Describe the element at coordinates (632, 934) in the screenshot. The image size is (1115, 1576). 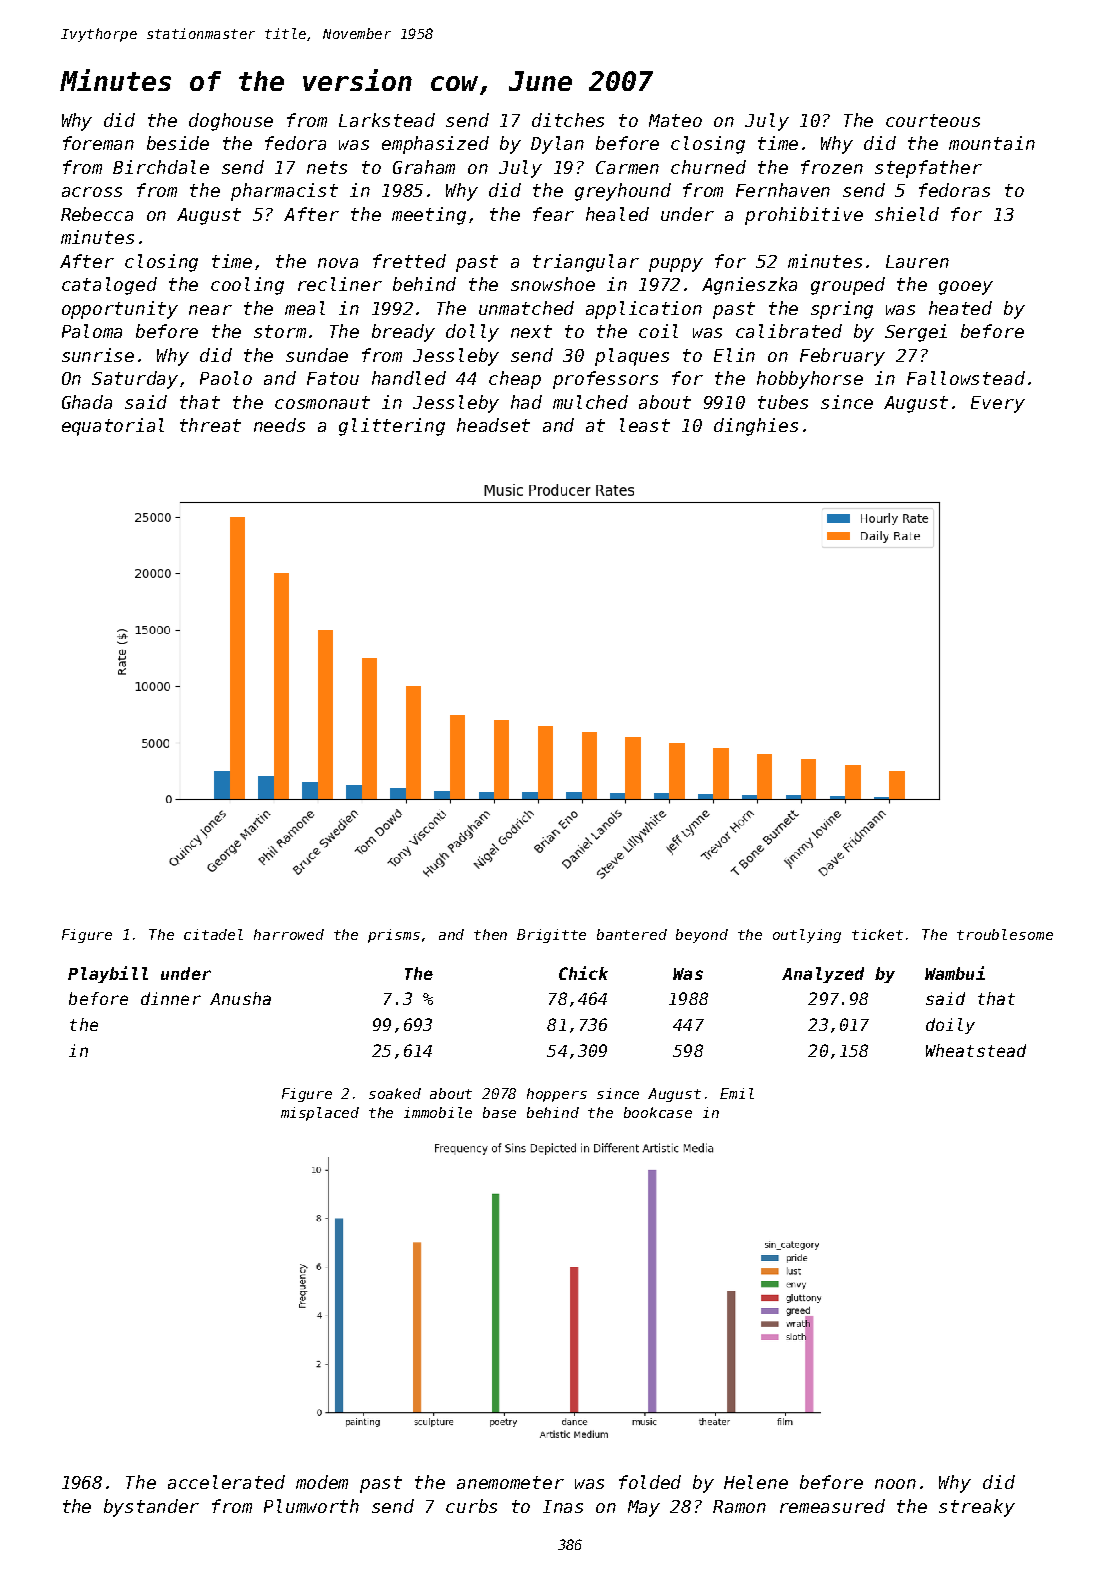
I see `bantered` at that location.
